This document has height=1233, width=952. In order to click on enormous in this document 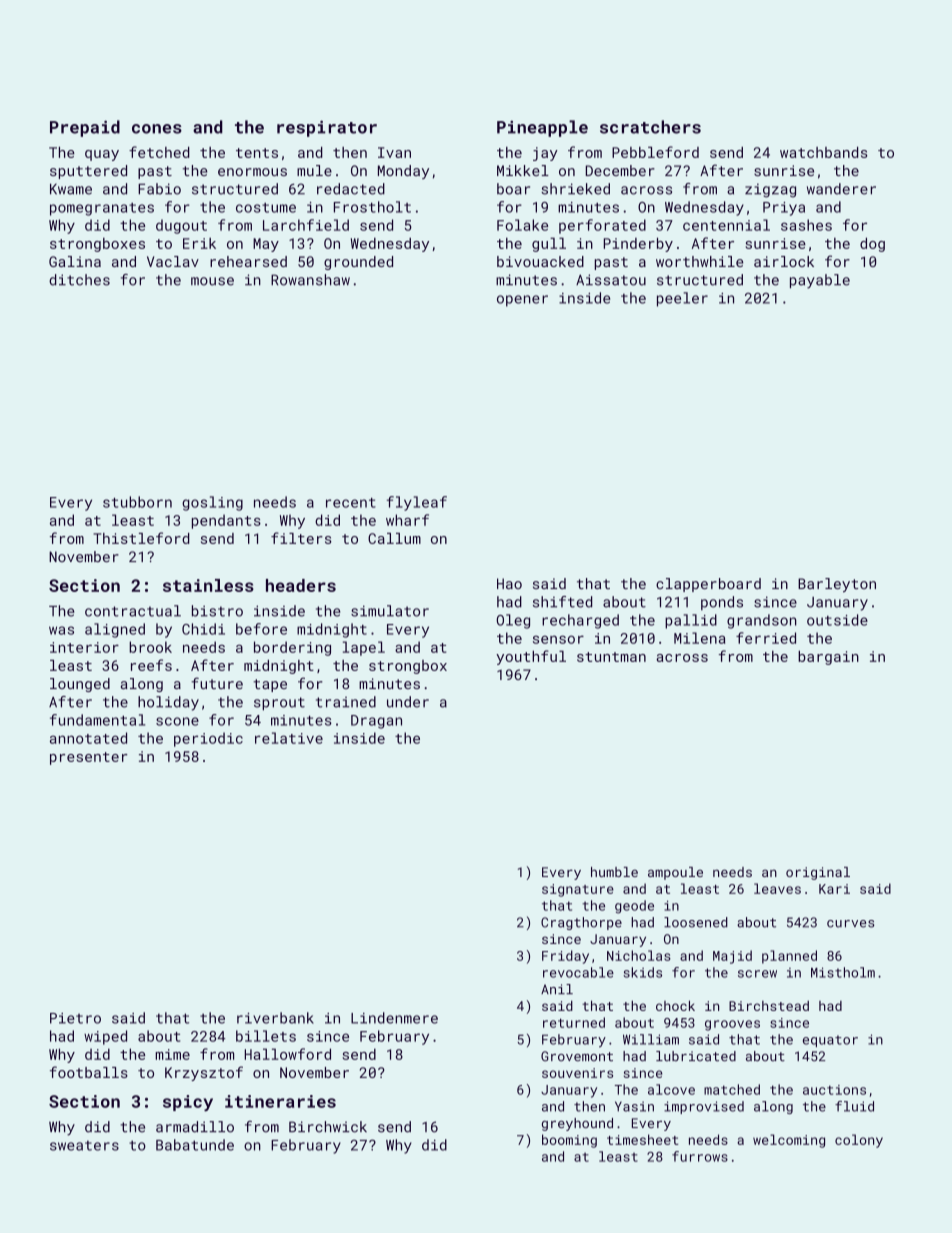, I will do `click(252, 172)`.
